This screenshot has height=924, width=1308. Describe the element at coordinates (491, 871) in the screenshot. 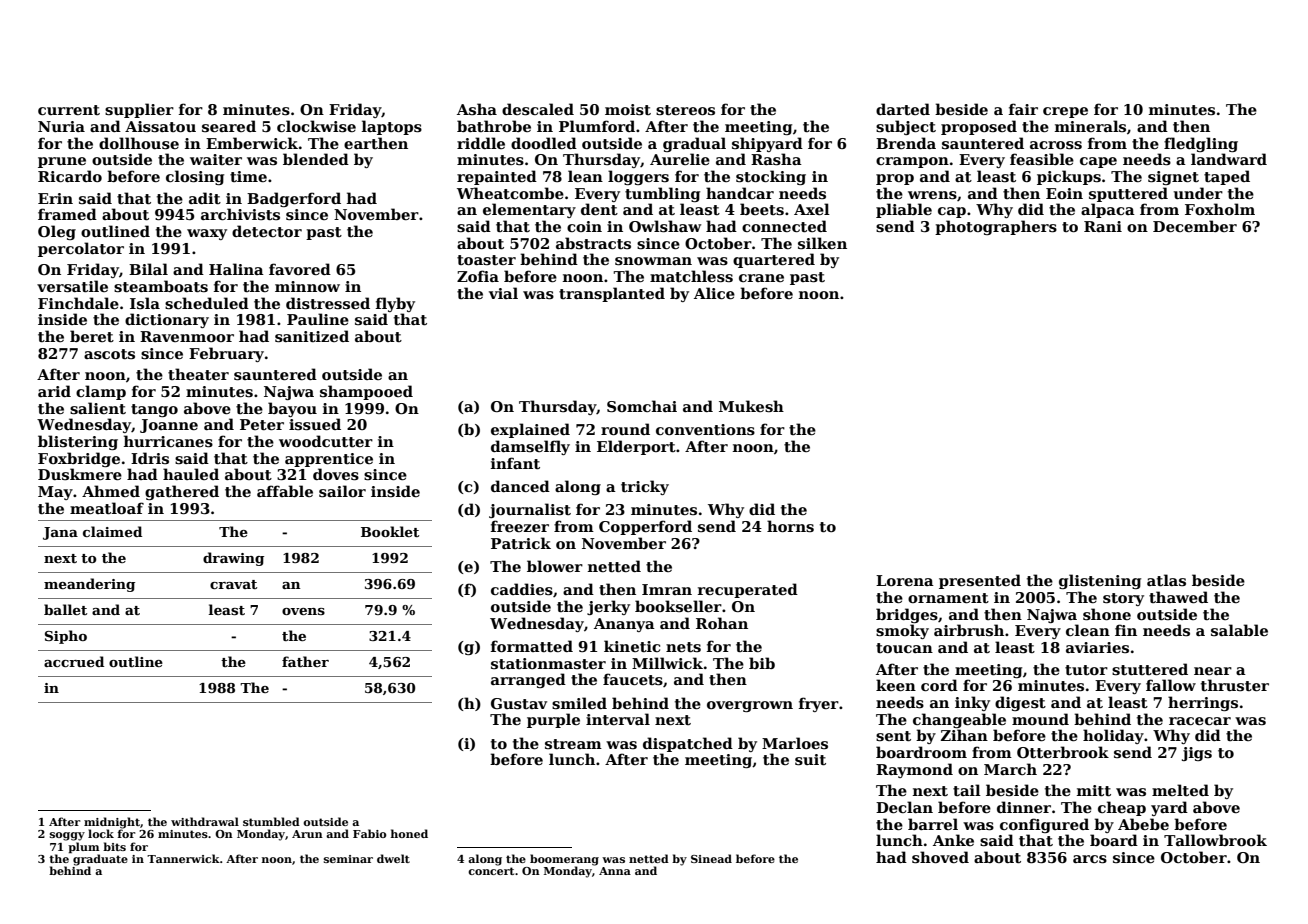

I see `concert` at that location.
